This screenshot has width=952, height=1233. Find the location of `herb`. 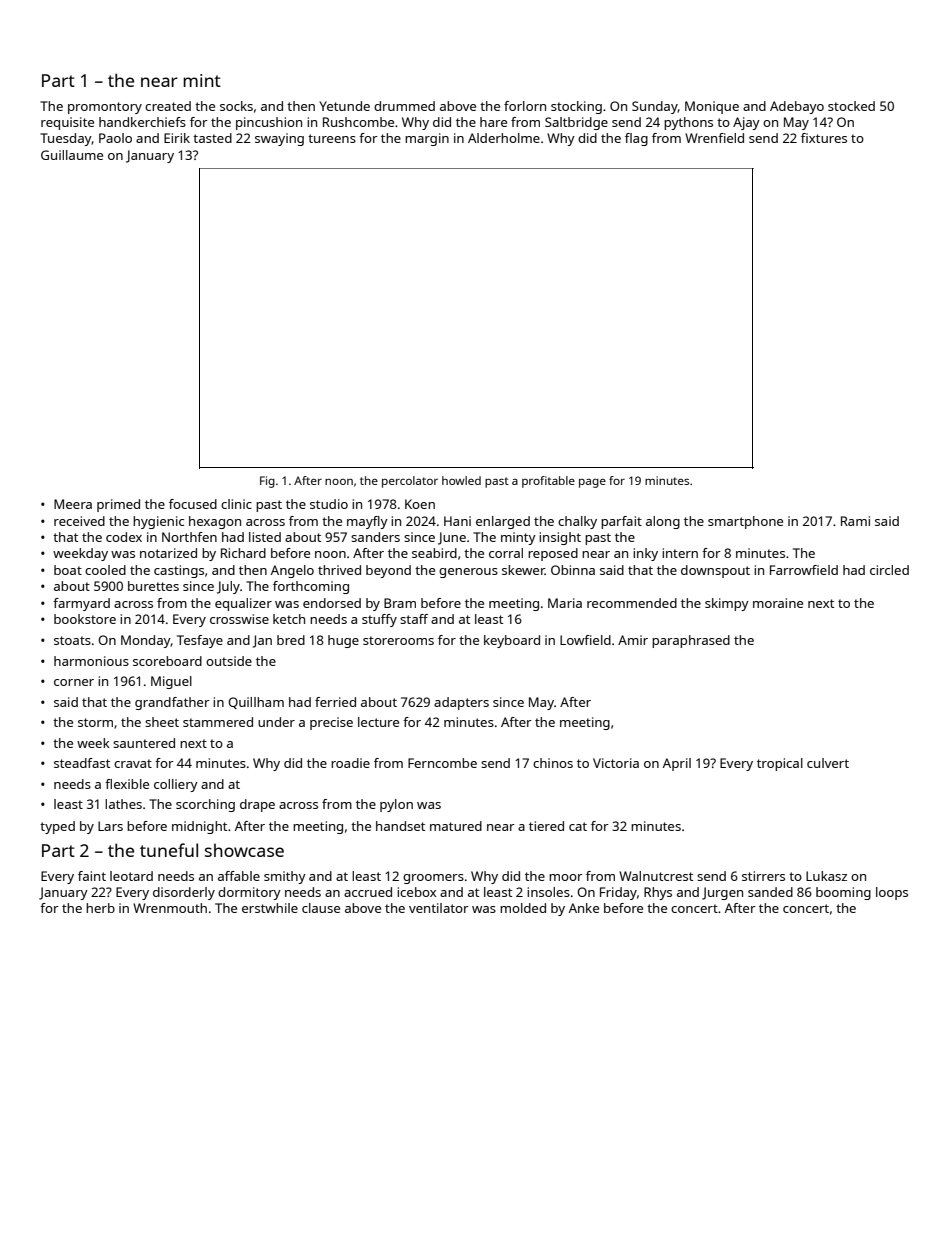

herb is located at coordinates (100, 908).
